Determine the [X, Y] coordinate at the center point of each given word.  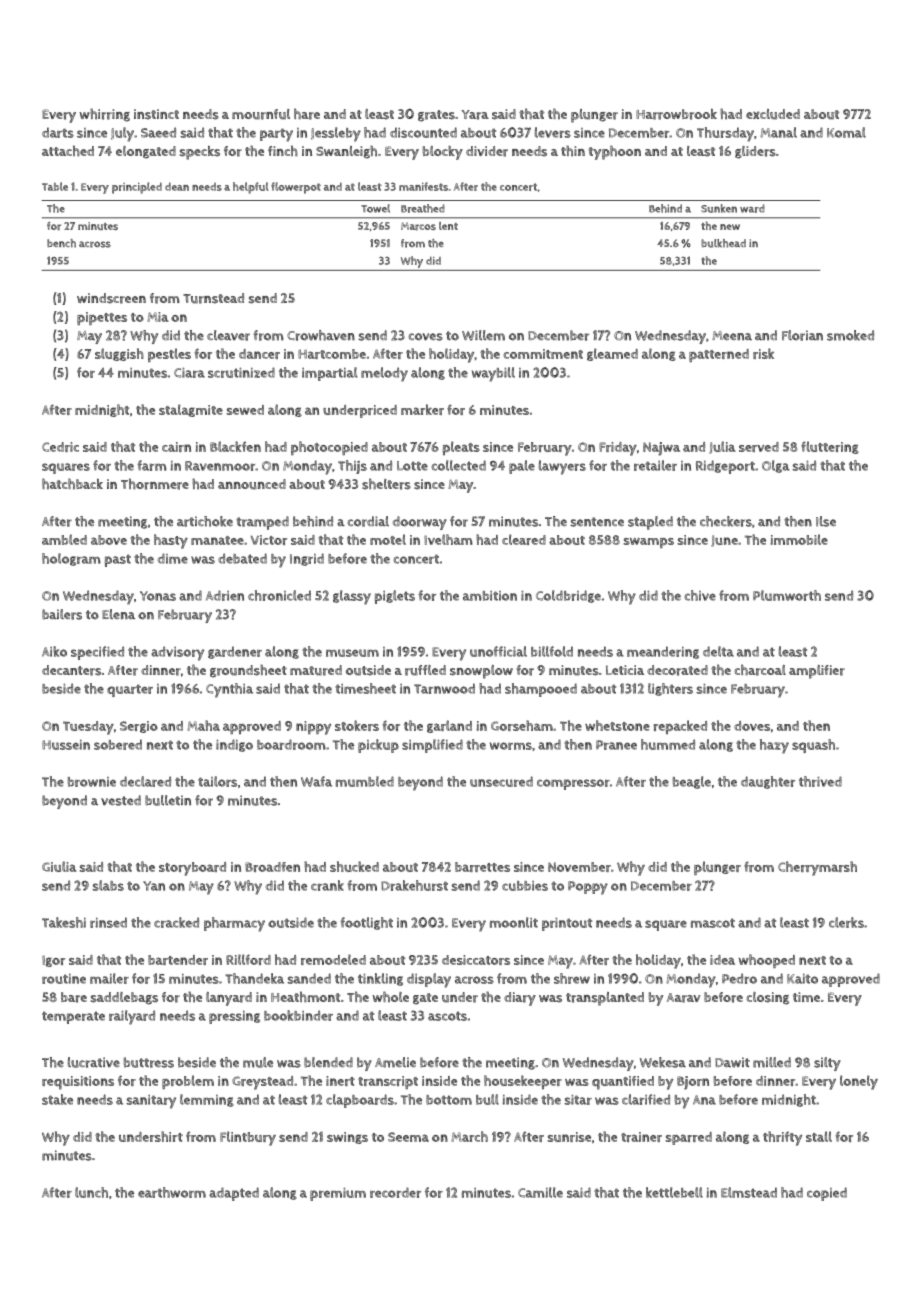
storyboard [192, 869]
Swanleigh [346, 152]
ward [752, 208]
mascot [713, 923]
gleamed [612, 354]
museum [352, 653]
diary [520, 999]
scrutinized [241, 372]
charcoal [760, 670]
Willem [483, 335]
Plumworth [787, 595]
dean [177, 186]
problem [188, 1082]
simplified [432, 746]
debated [242, 558]
